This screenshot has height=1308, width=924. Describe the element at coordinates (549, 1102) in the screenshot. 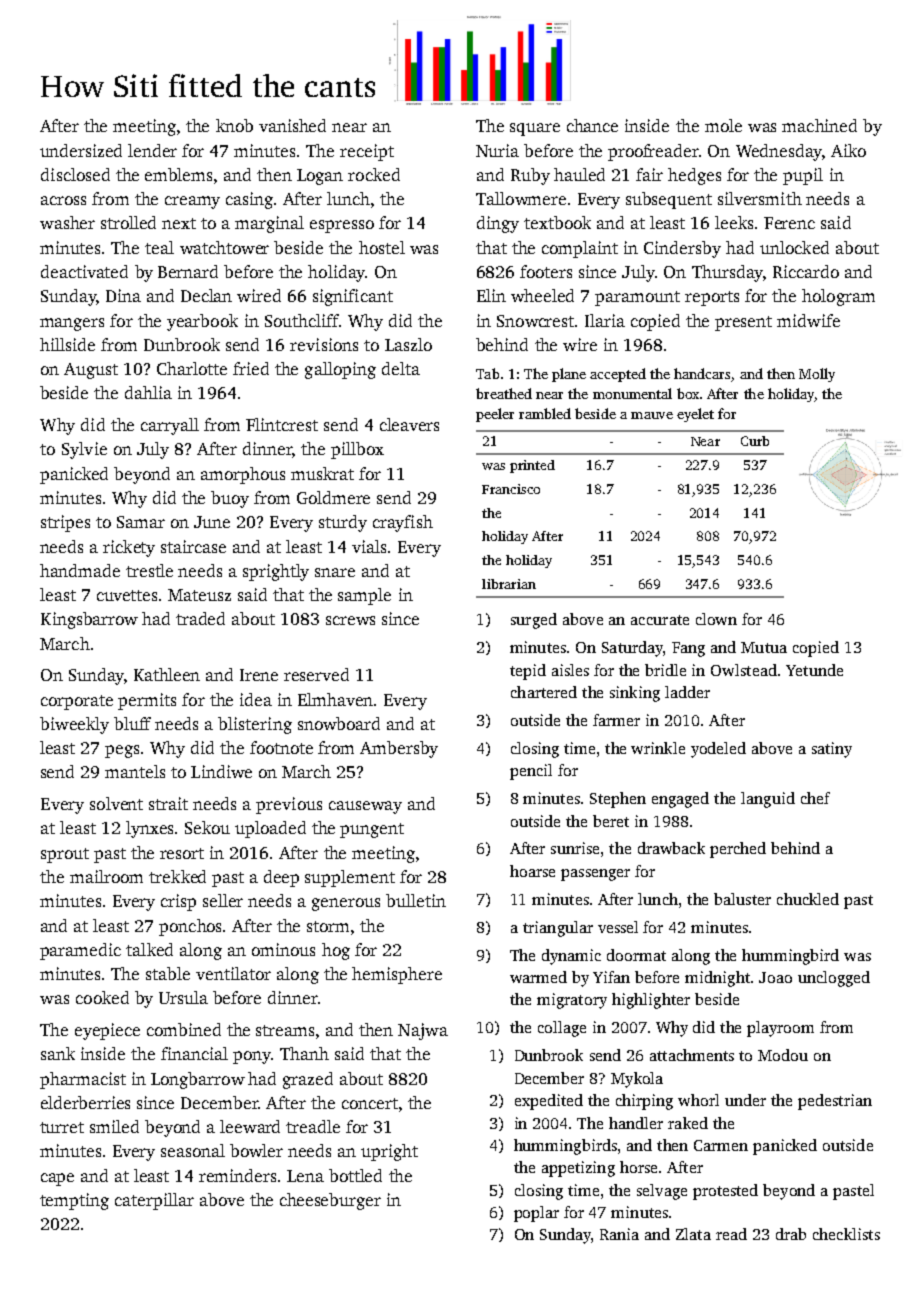

I see `expedited` at that location.
